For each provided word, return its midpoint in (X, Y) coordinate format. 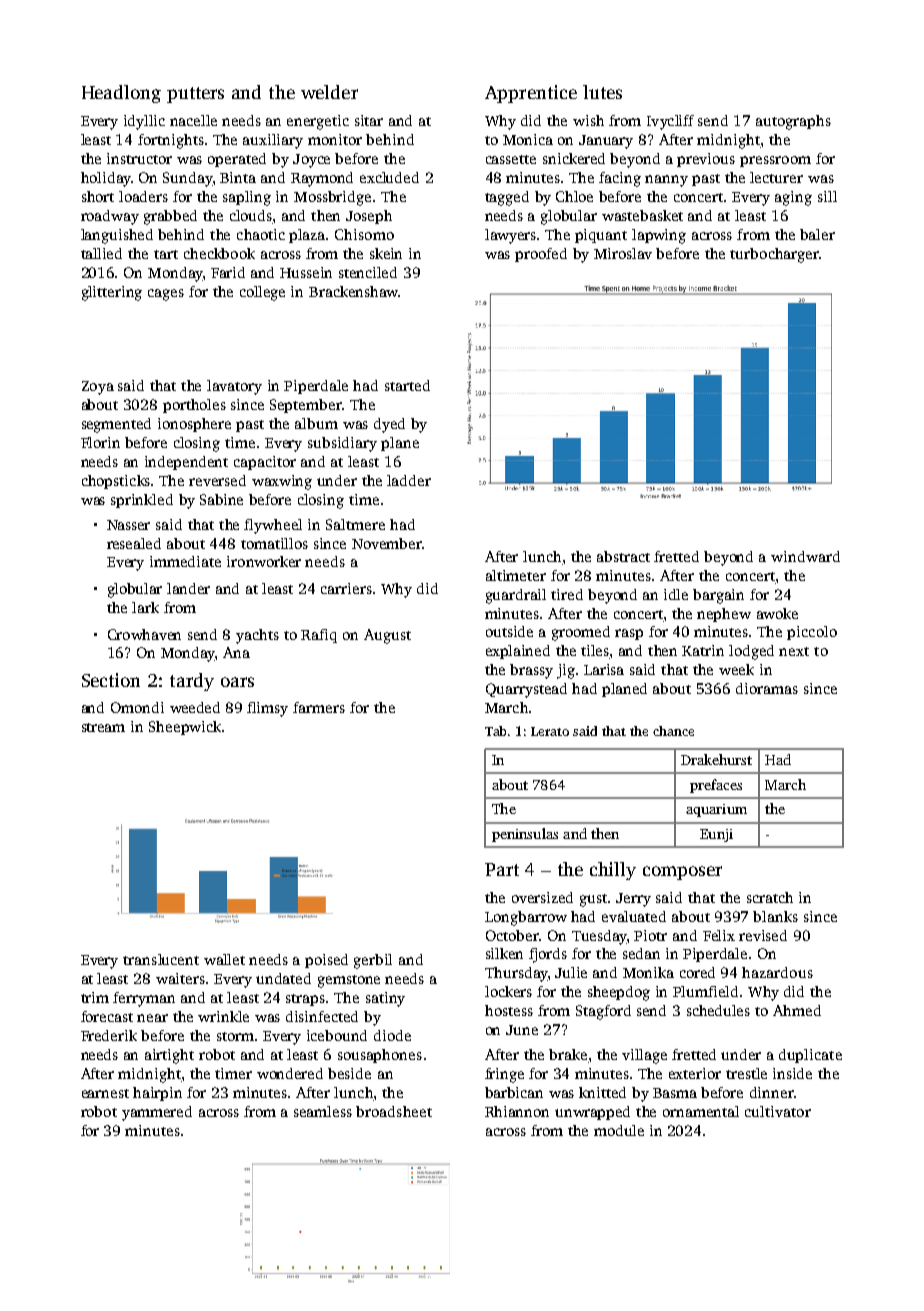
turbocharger (774, 255)
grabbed (170, 217)
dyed (389, 425)
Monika (648, 972)
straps (305, 1000)
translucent (161, 959)
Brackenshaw (353, 291)
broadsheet (394, 1111)
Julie (571, 972)
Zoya (98, 388)
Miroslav (623, 253)
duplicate (810, 1056)
